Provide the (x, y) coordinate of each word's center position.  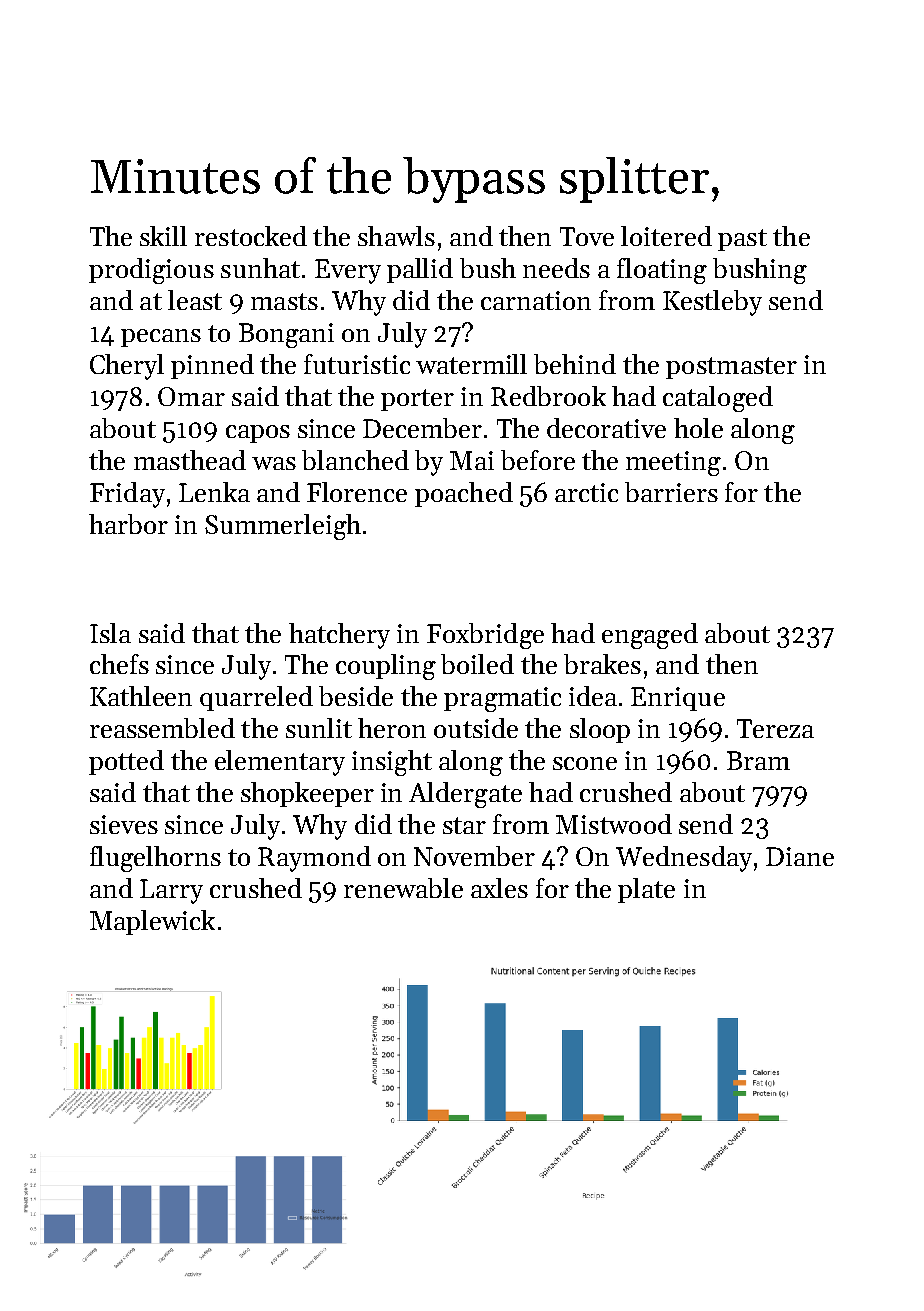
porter (417, 400)
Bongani (286, 335)
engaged (650, 636)
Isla (110, 633)
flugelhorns (155, 859)
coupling (386, 667)
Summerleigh (283, 527)
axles (499, 888)
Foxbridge (485, 636)
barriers (671, 492)
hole (698, 428)
